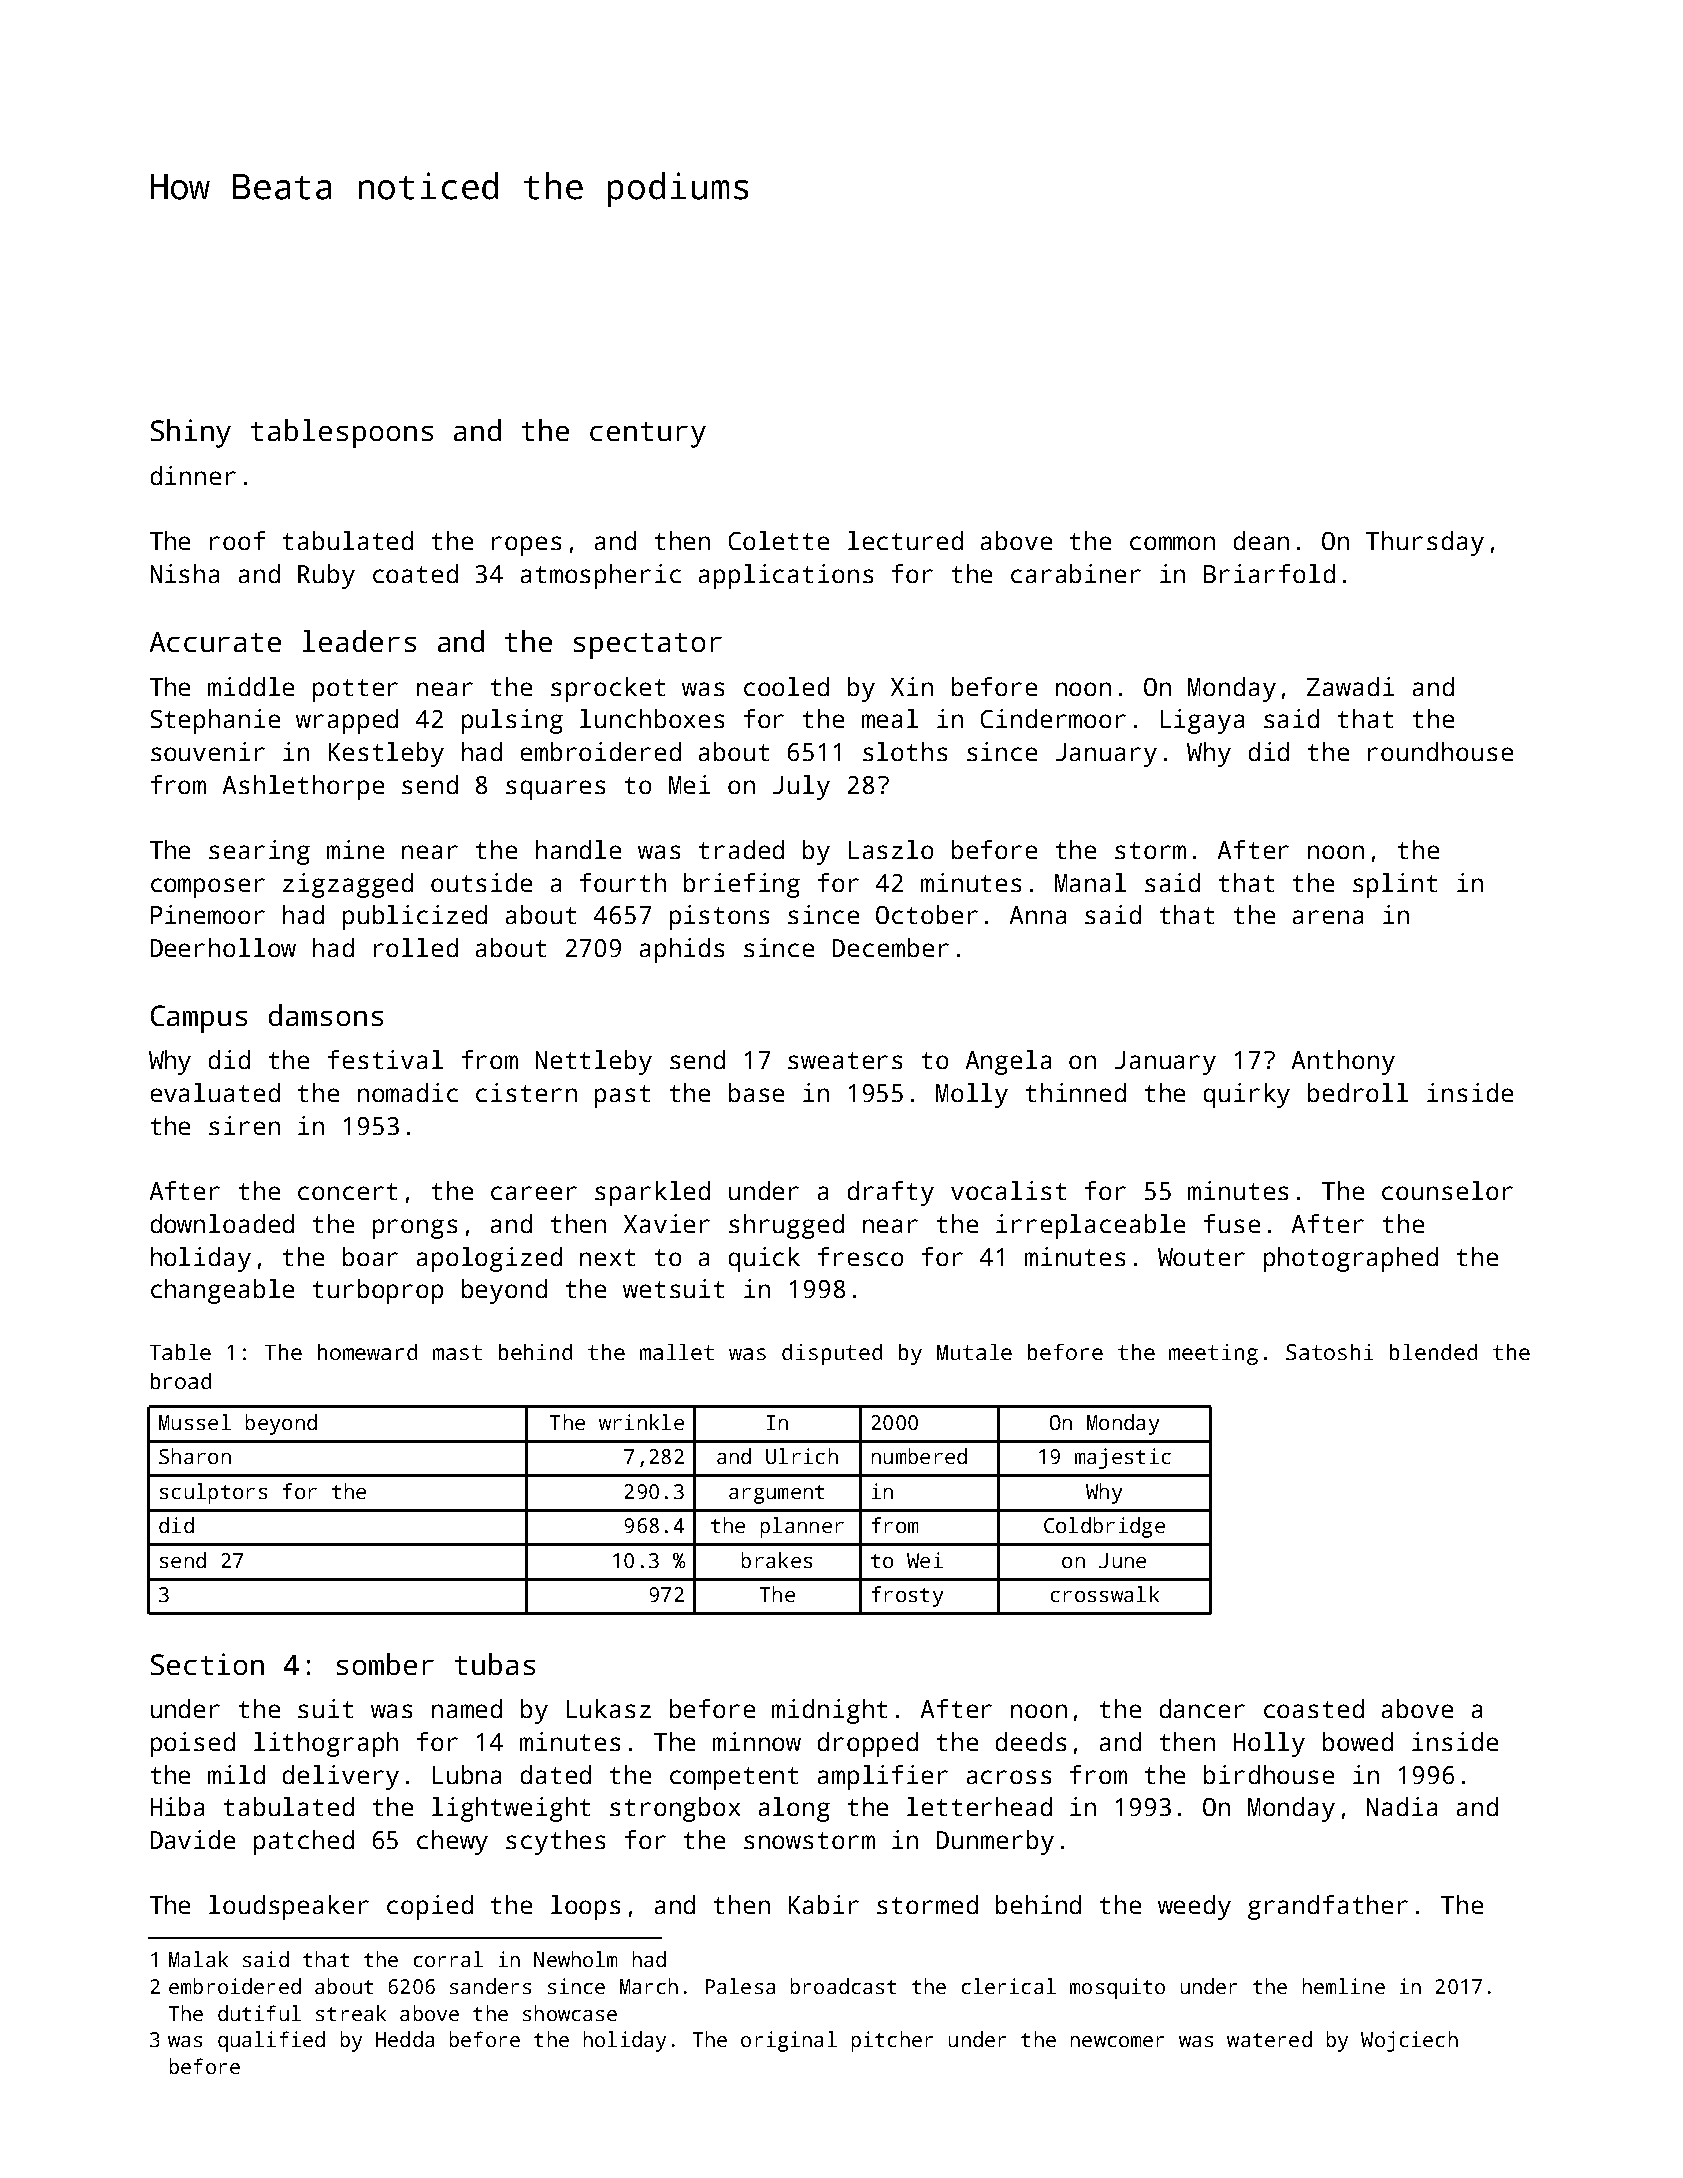 The height and width of the screenshot is (2178, 1683). Describe the element at coordinates (905, 751) in the screenshot. I see `sloths` at that location.
